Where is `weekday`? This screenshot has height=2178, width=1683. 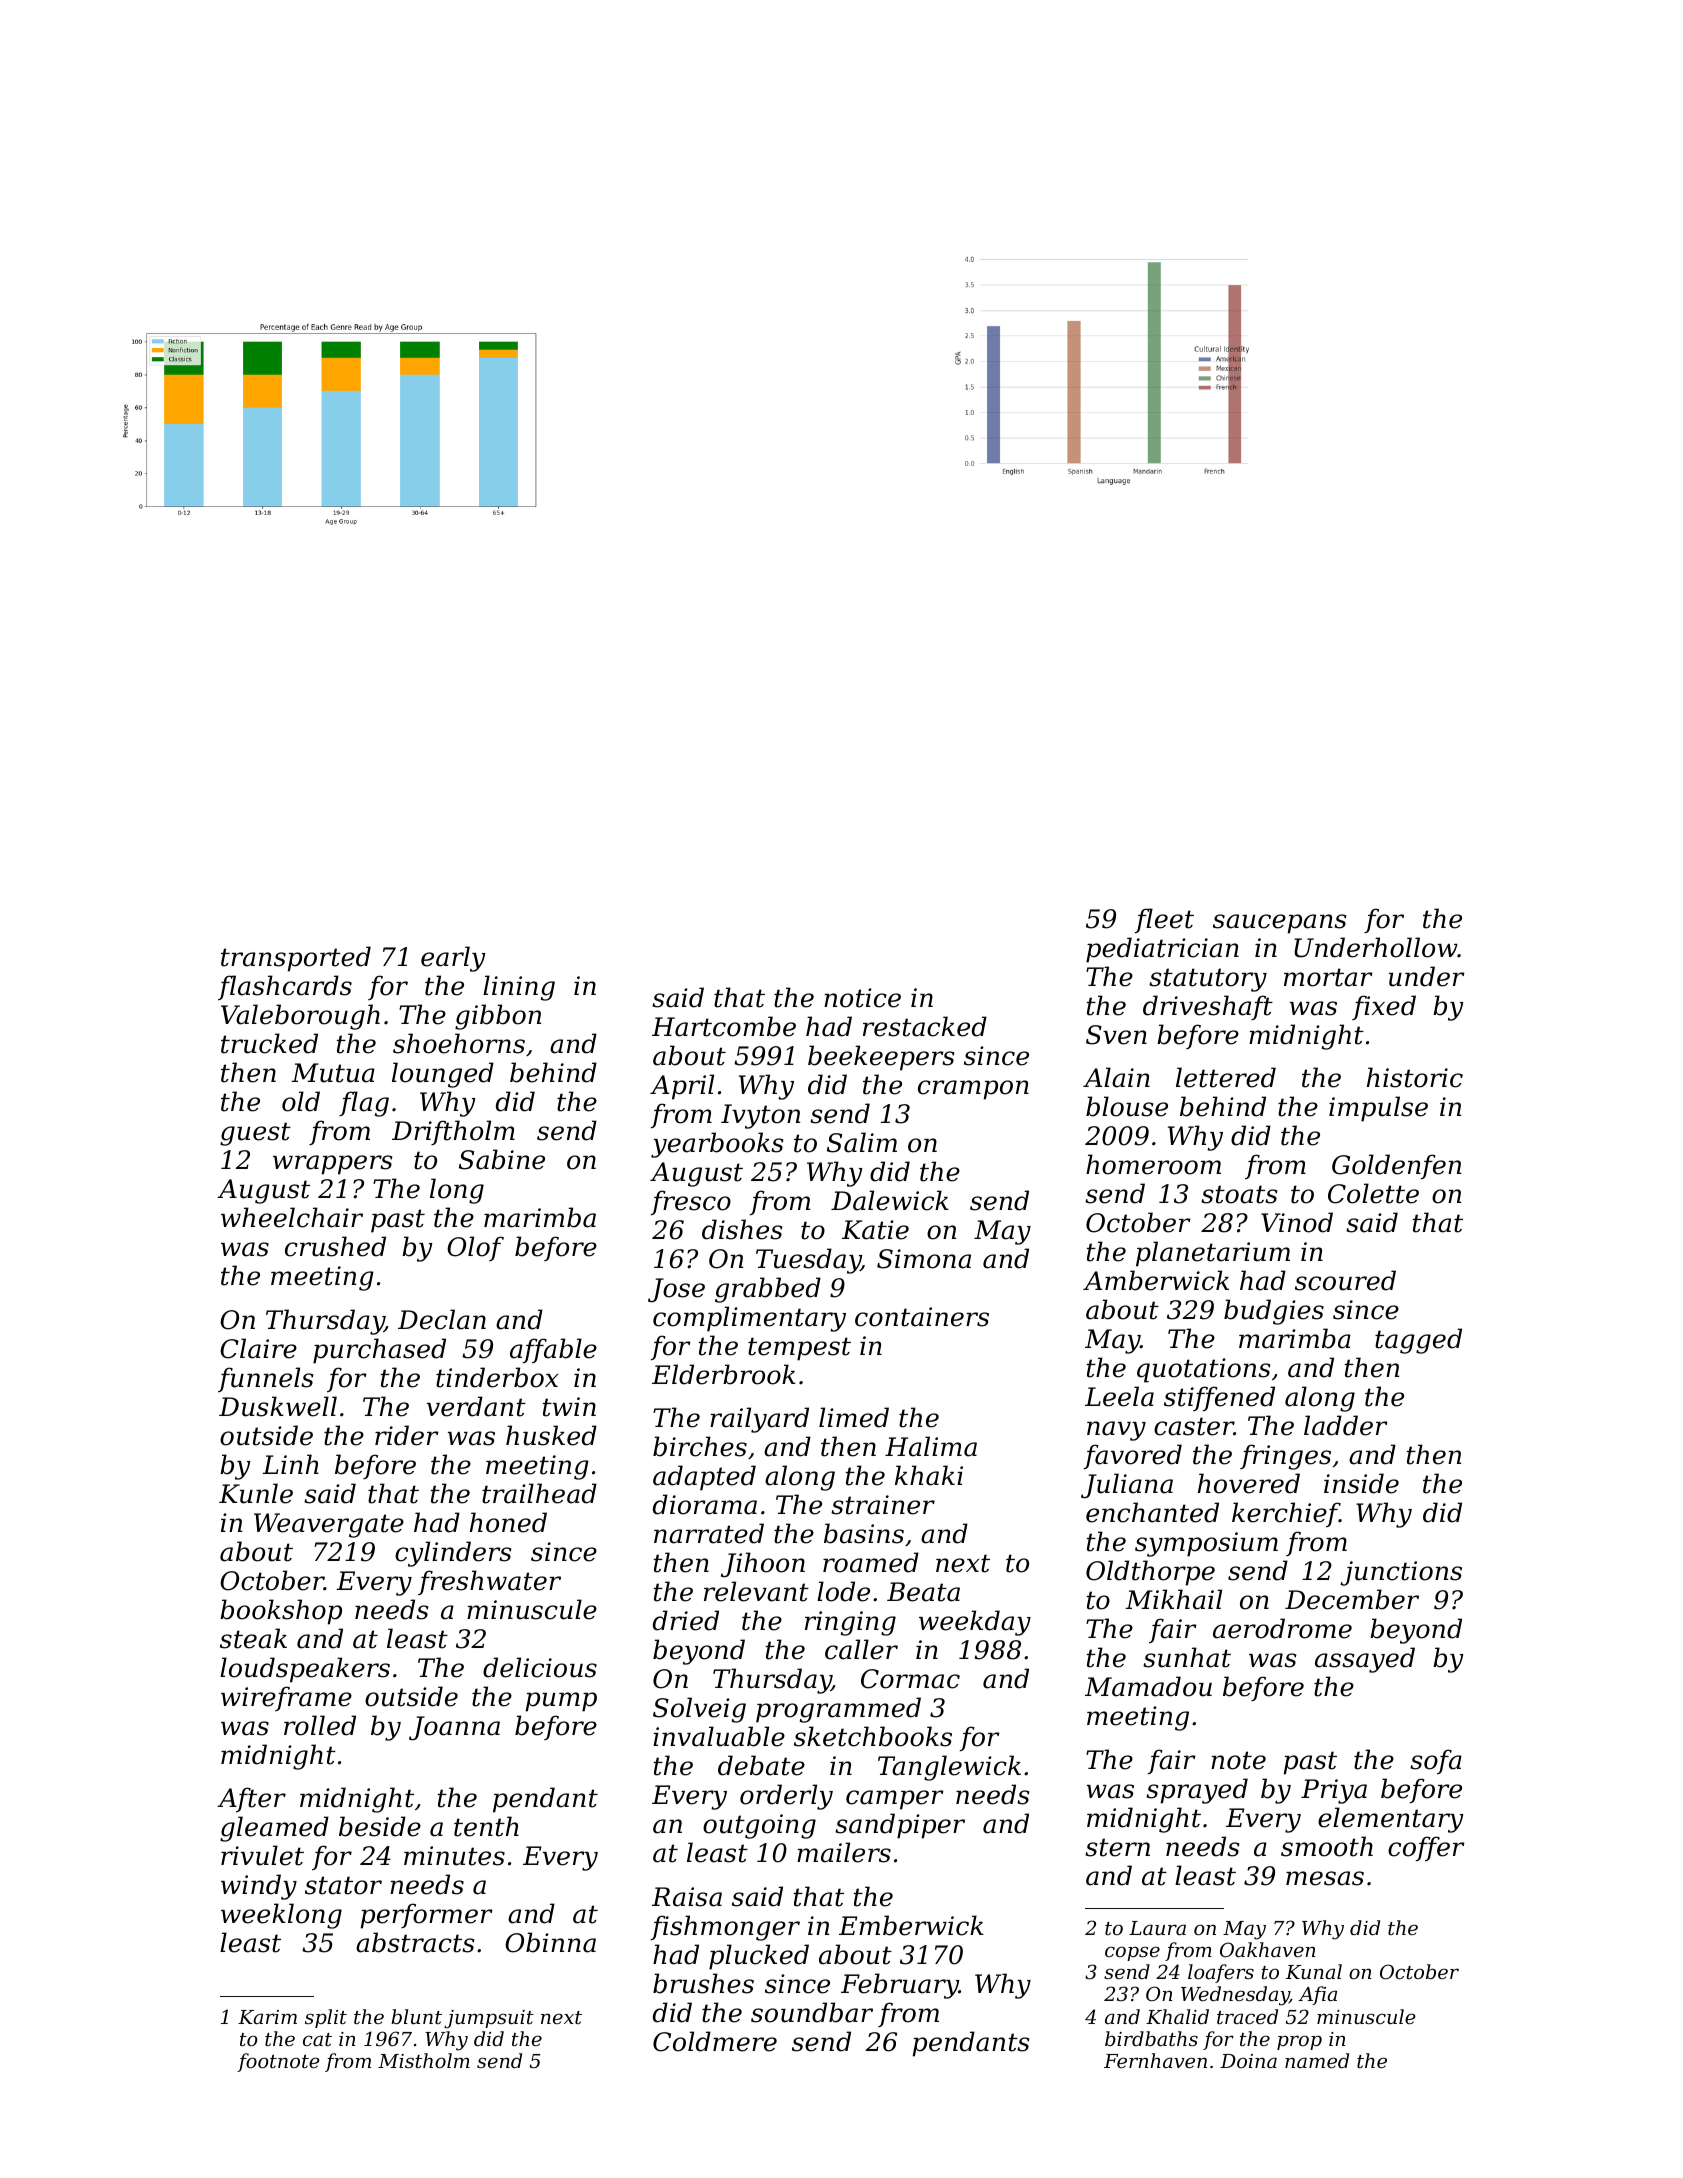 weekday is located at coordinates (975, 1623).
